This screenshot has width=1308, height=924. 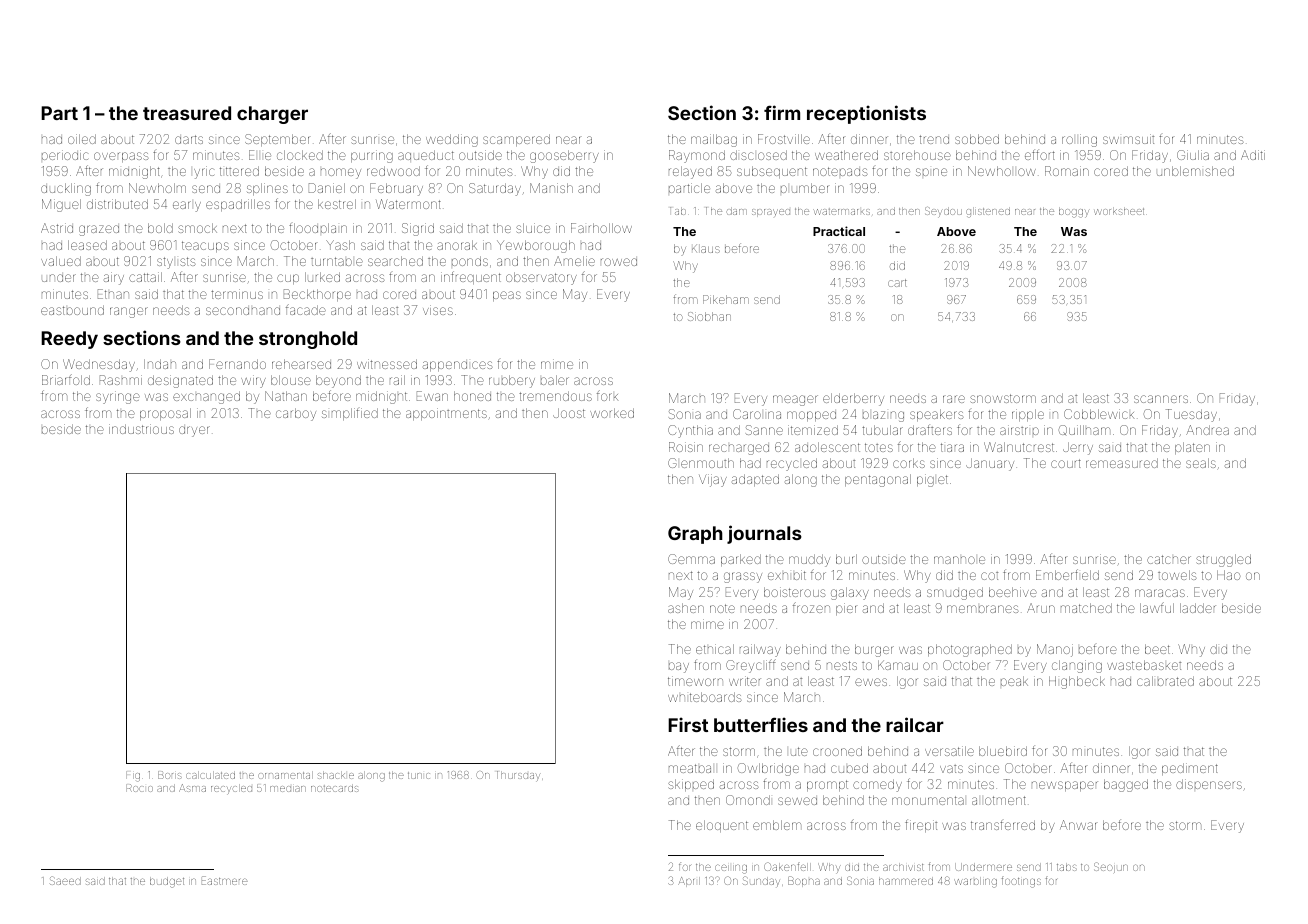 I want to click on receptionists, so click(x=866, y=114).
